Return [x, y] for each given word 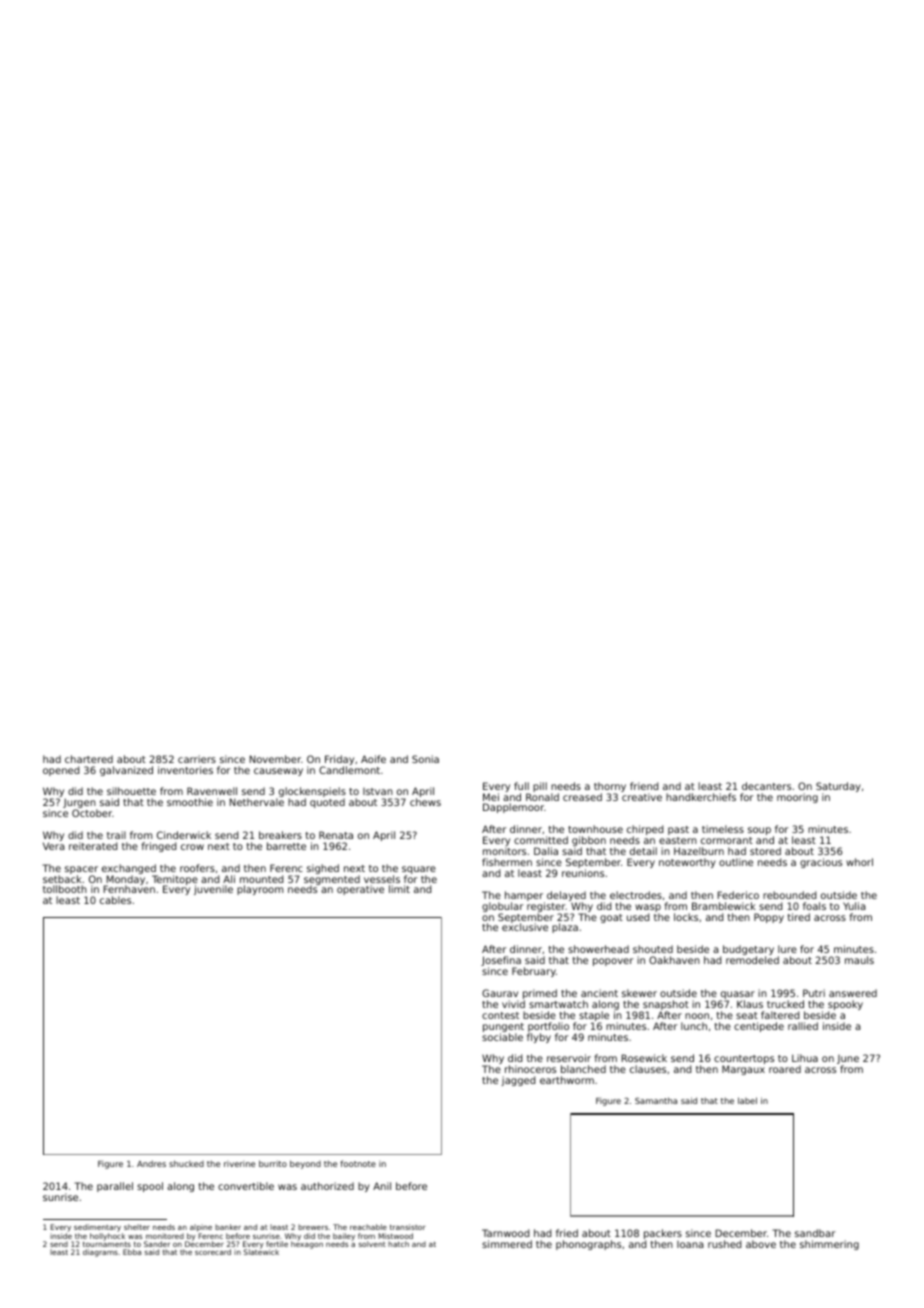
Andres [151, 1163]
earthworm [567, 1080]
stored [765, 851]
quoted [327, 803]
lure [787, 949]
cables [115, 900]
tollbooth [65, 889]
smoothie [190, 802]
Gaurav [500, 993]
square [419, 870]
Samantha [656, 1100]
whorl [859, 862]
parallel [115, 1187]
